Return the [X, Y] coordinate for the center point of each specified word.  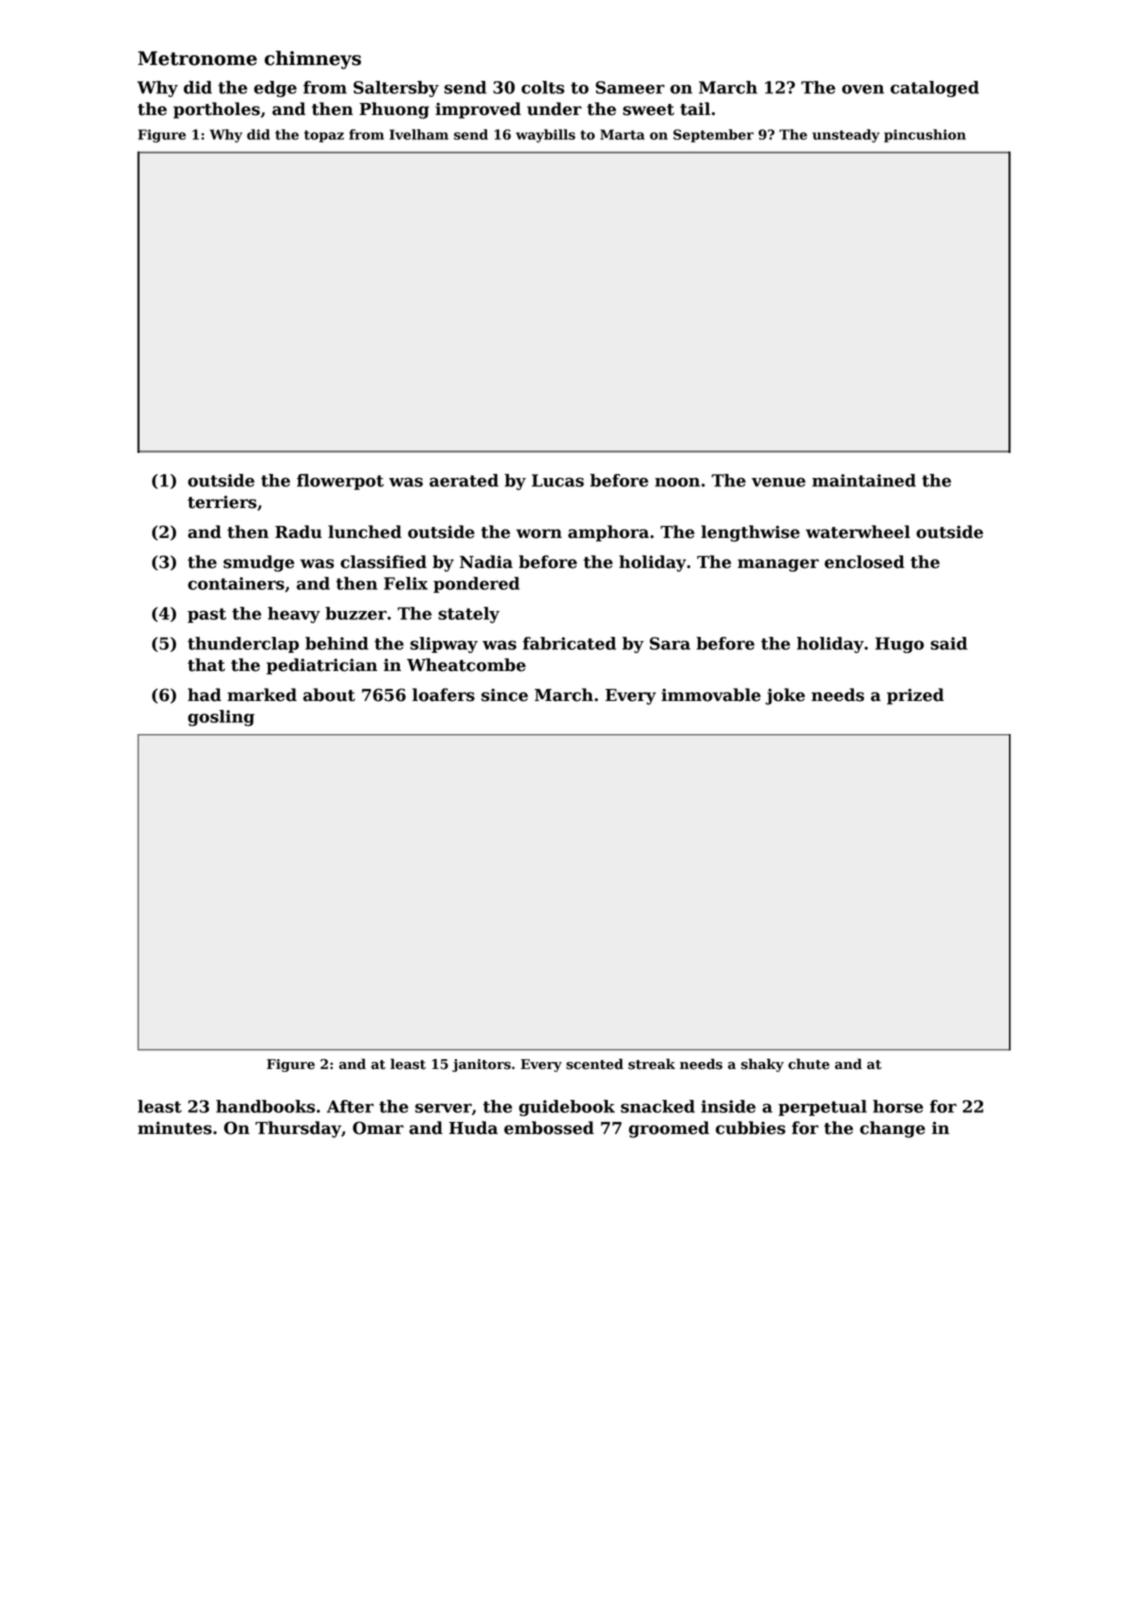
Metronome [197, 58]
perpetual [822, 1108]
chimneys [312, 60]
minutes [175, 1128]
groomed [669, 1129]
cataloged [934, 89]
